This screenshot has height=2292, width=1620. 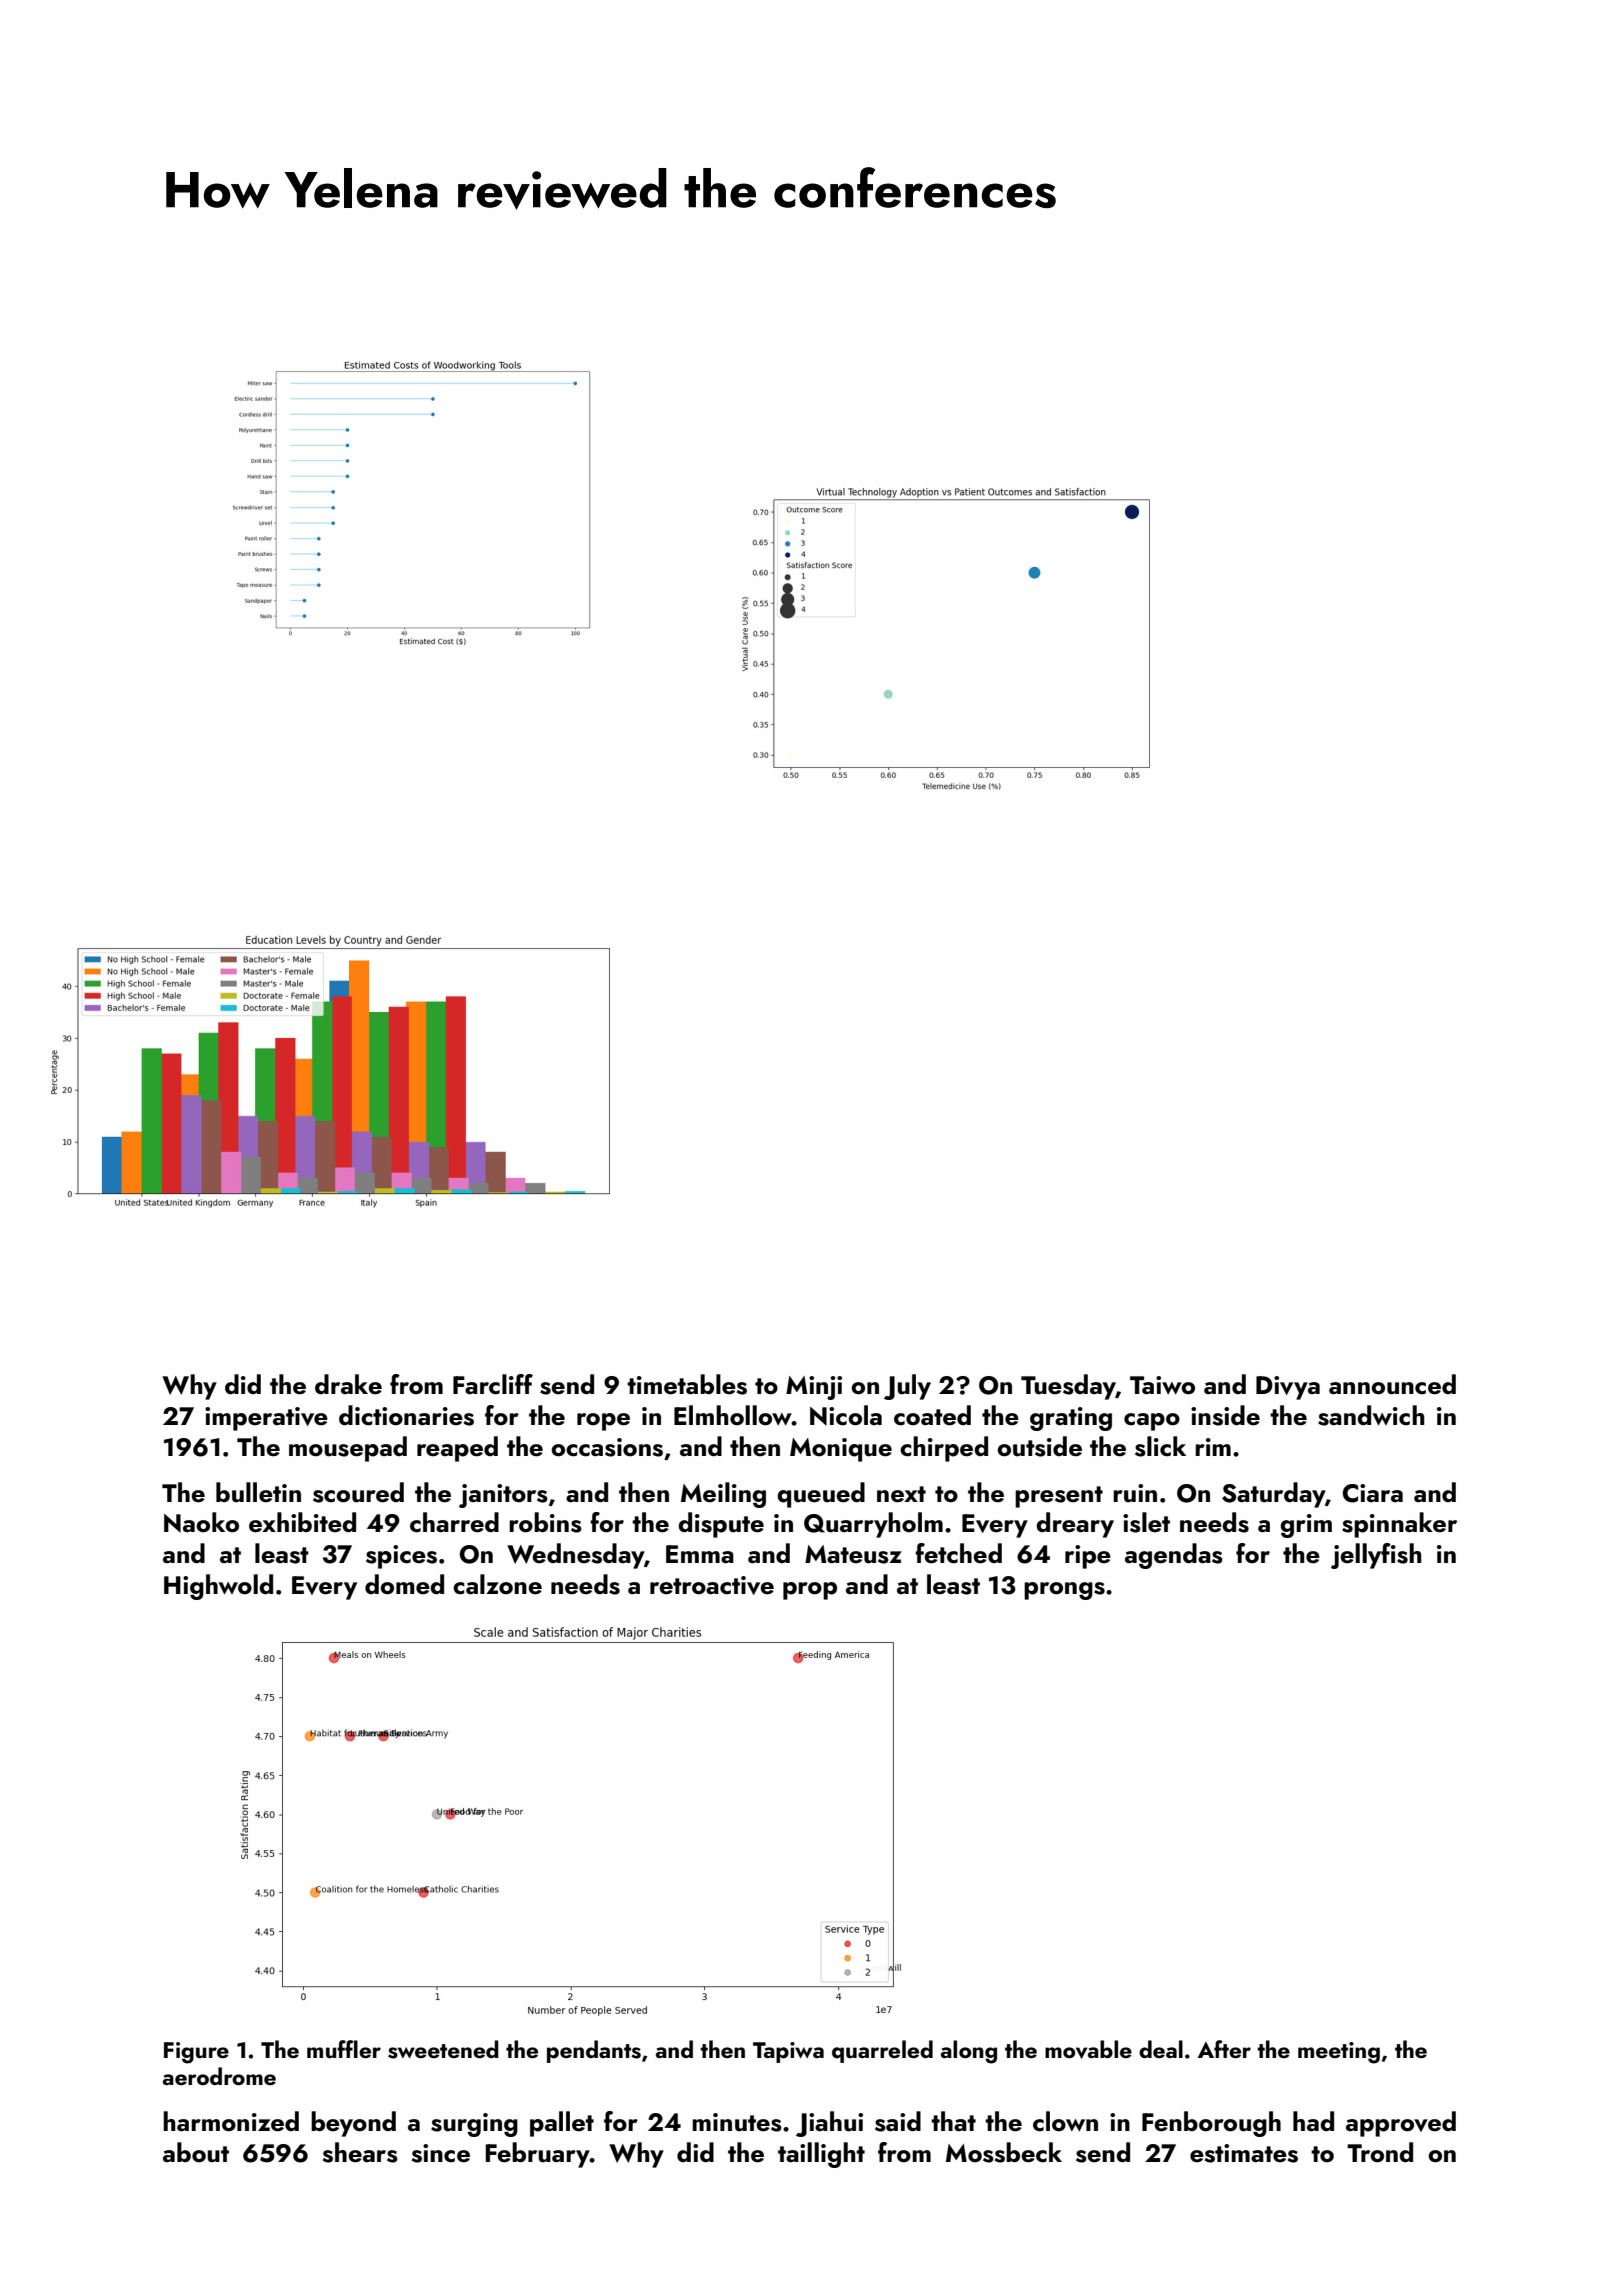 I want to click on about, so click(x=196, y=2152).
